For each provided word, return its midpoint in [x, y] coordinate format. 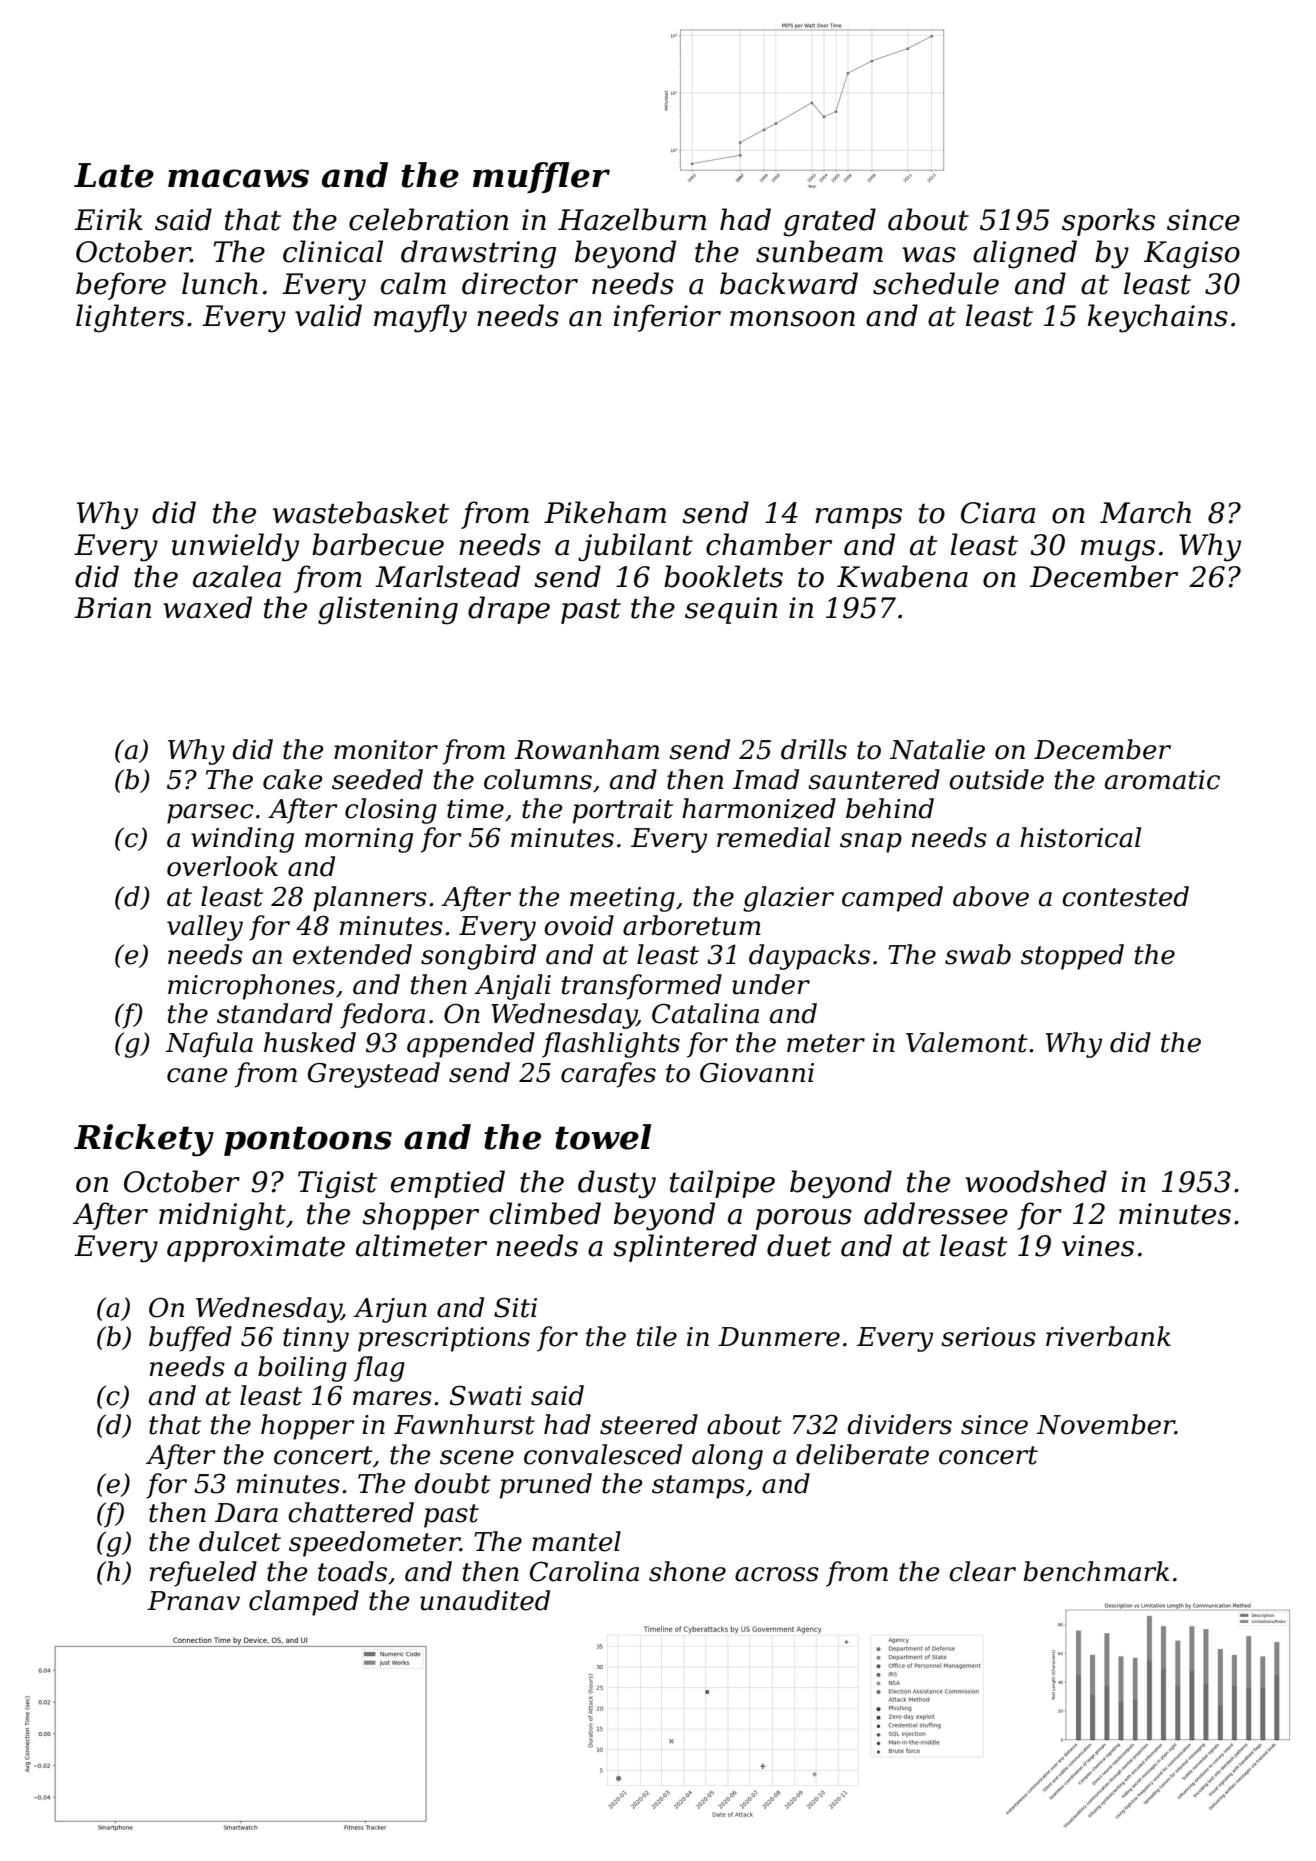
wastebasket [361, 512]
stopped [1072, 957]
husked [310, 1042]
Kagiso [1192, 255]
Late [114, 175]
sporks [1108, 222]
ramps [858, 518]
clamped [304, 1603]
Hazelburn [632, 219]
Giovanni [757, 1073]
